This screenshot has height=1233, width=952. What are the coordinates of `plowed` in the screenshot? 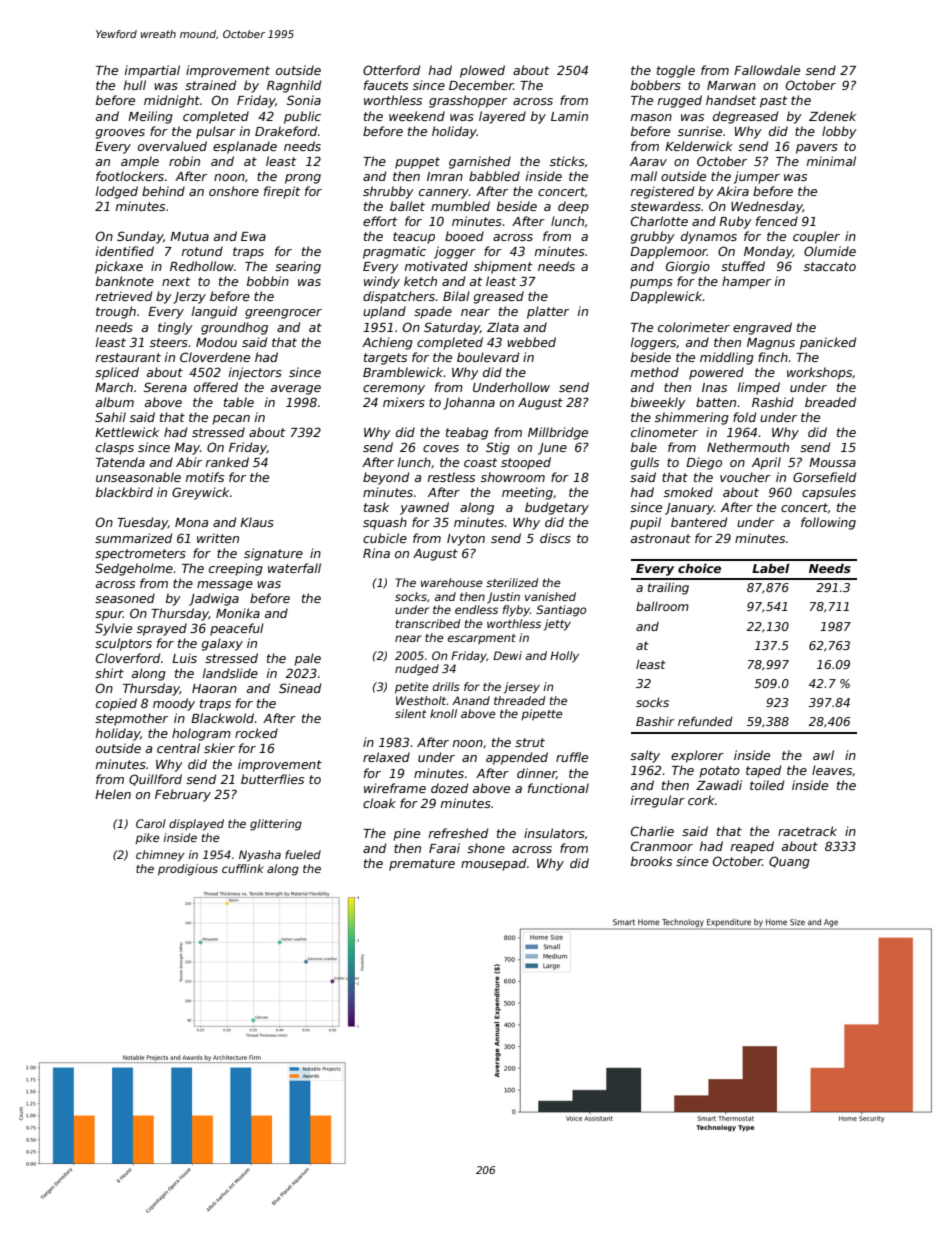 It's located at (482, 71).
